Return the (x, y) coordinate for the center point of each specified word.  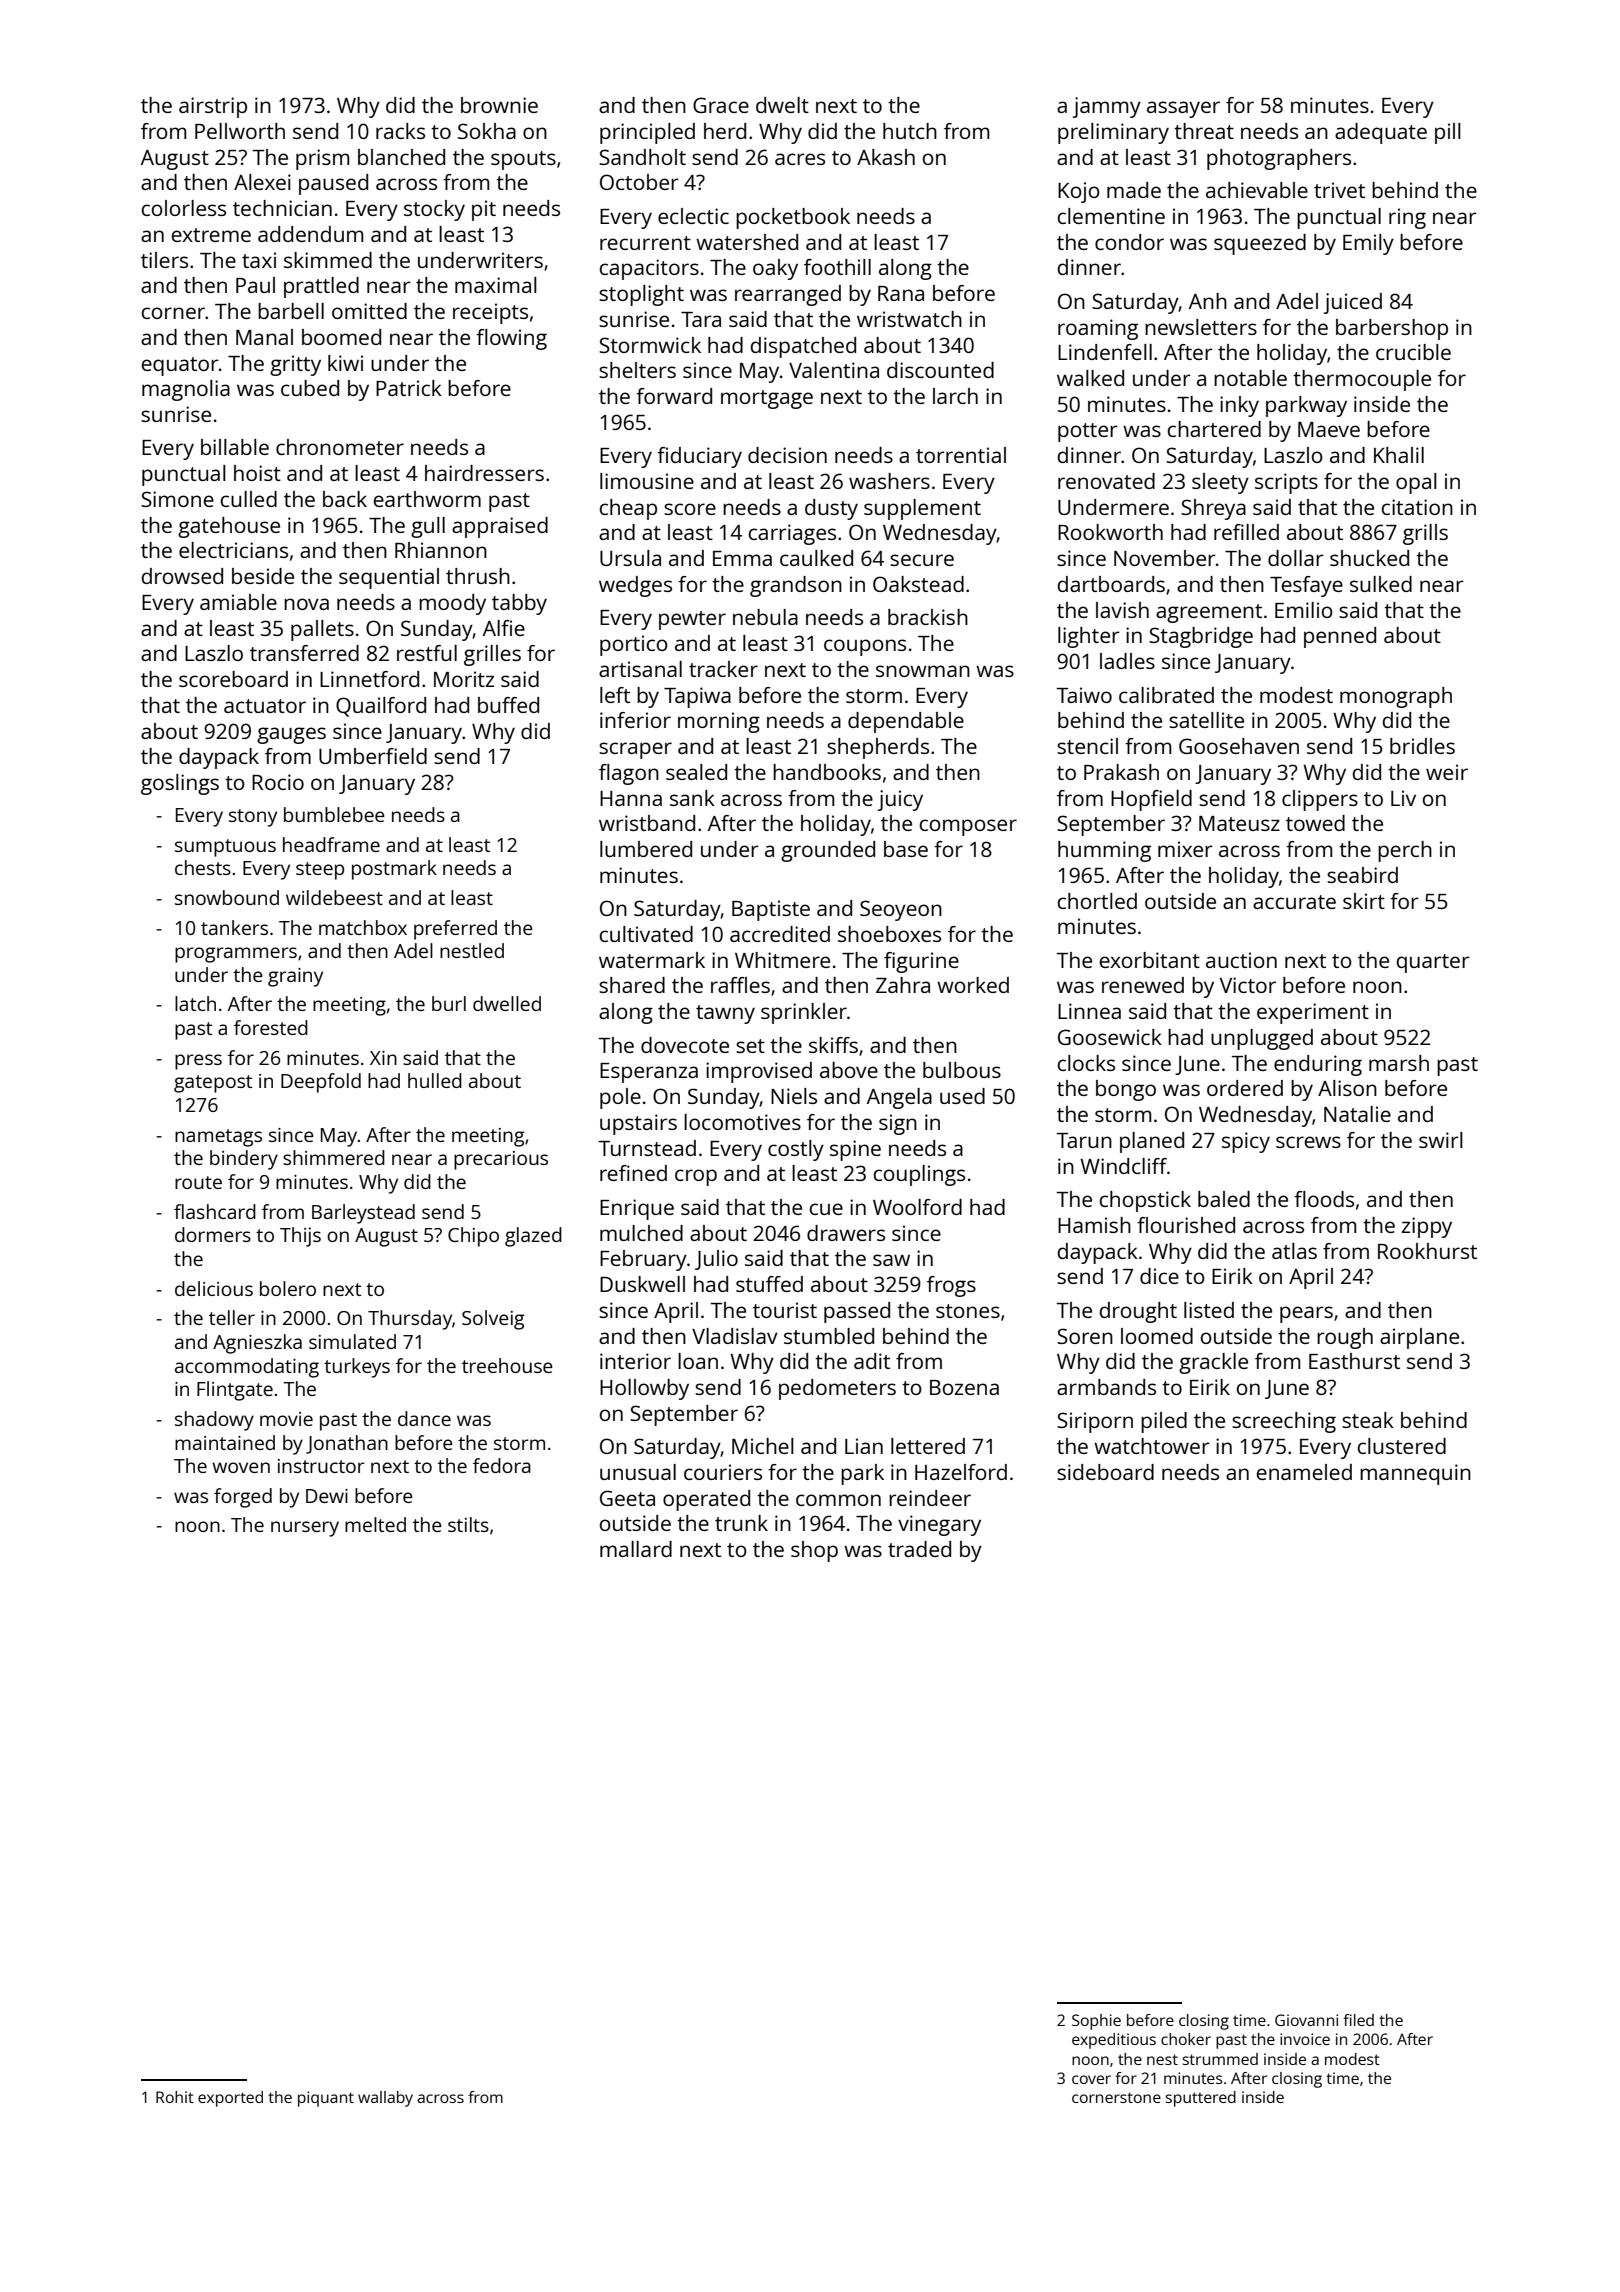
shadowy (214, 1421)
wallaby (385, 2099)
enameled (1304, 1472)
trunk (741, 1523)
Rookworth (1110, 532)
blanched (401, 157)
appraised (500, 527)
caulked (816, 558)
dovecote (685, 1045)
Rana (901, 293)
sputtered (1200, 2099)
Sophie (1096, 2022)
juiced (1353, 303)
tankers (234, 927)
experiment (1313, 1013)
